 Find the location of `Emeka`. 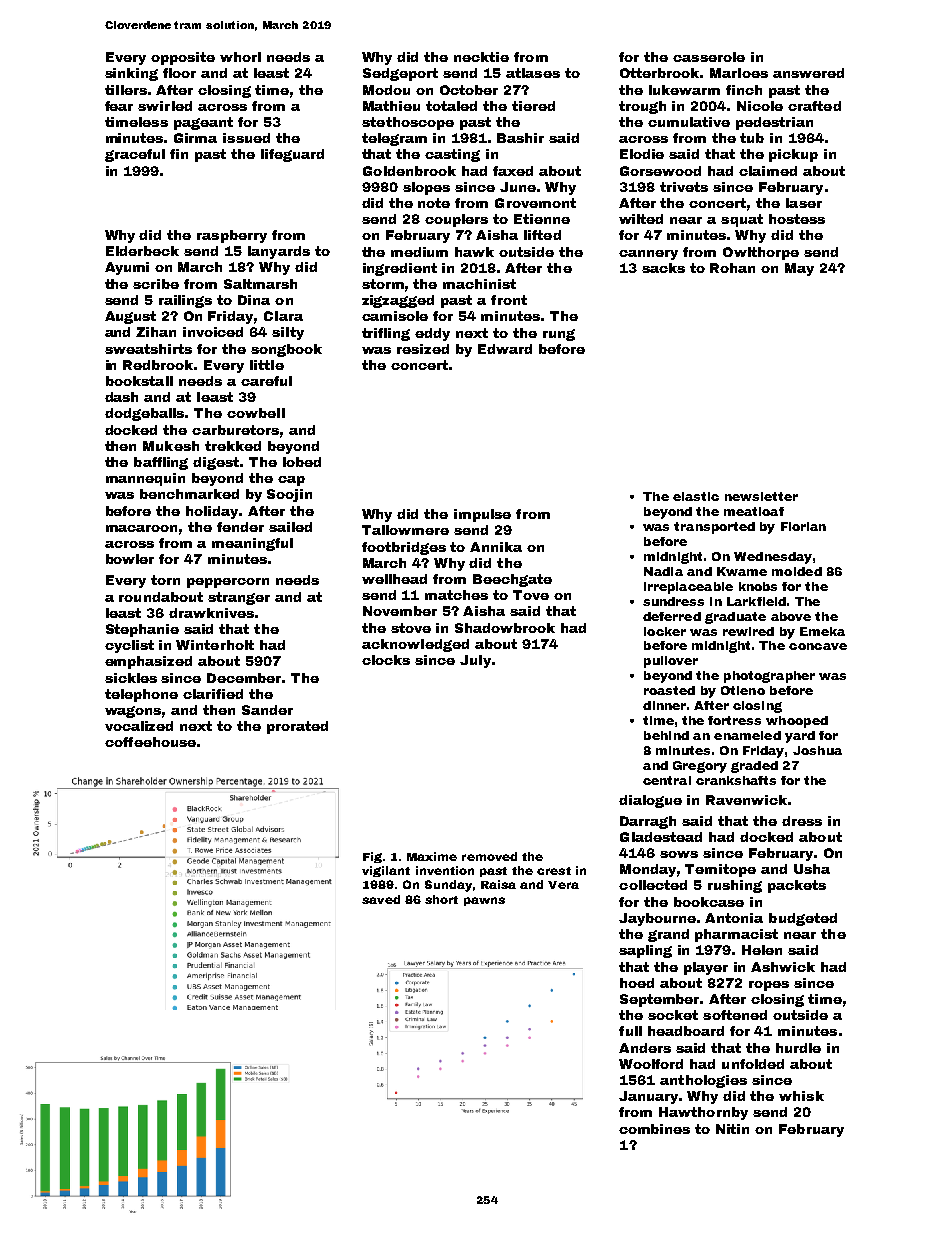

Emeka is located at coordinates (822, 631).
